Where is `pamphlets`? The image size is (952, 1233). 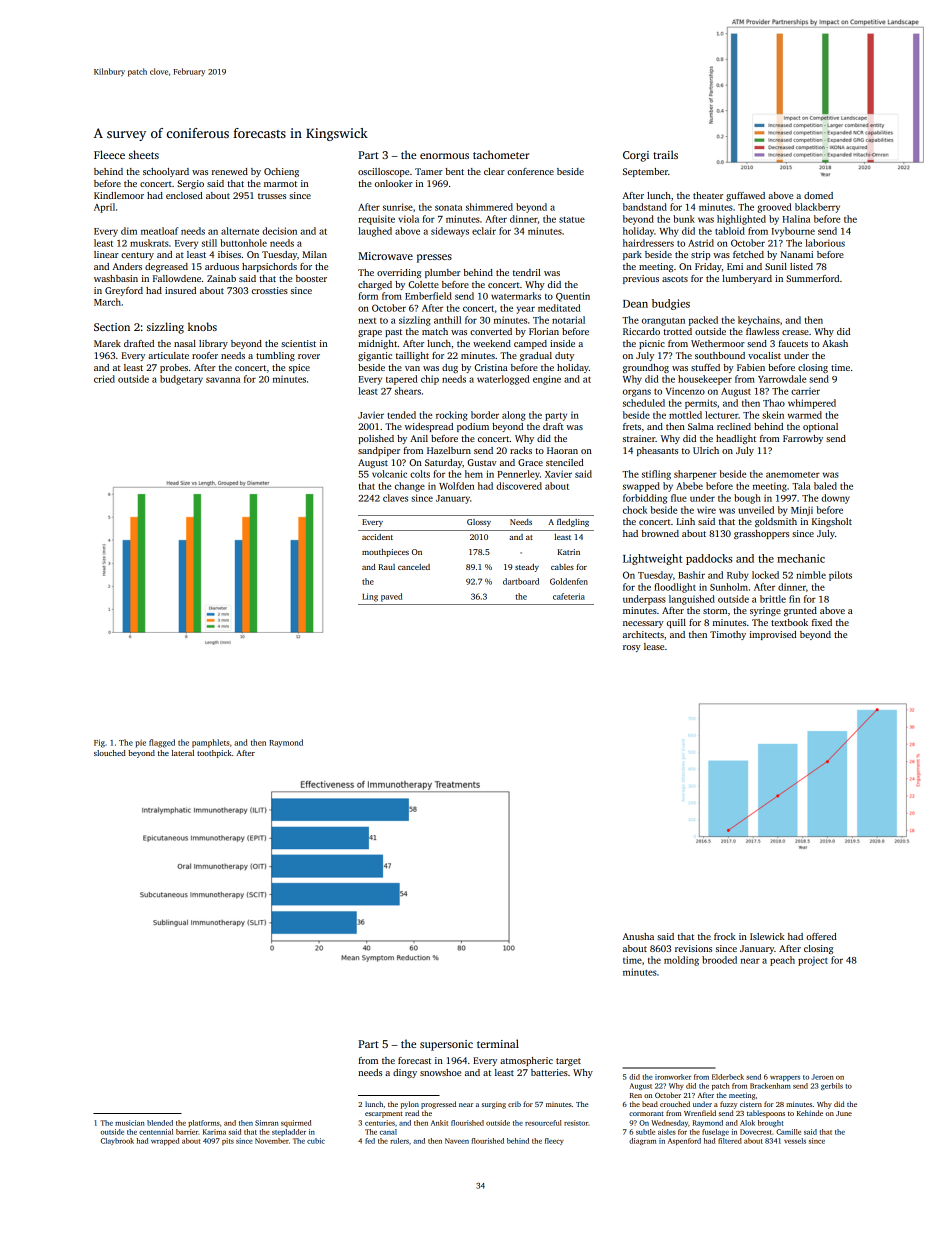 pamphlets is located at coordinates (211, 743).
